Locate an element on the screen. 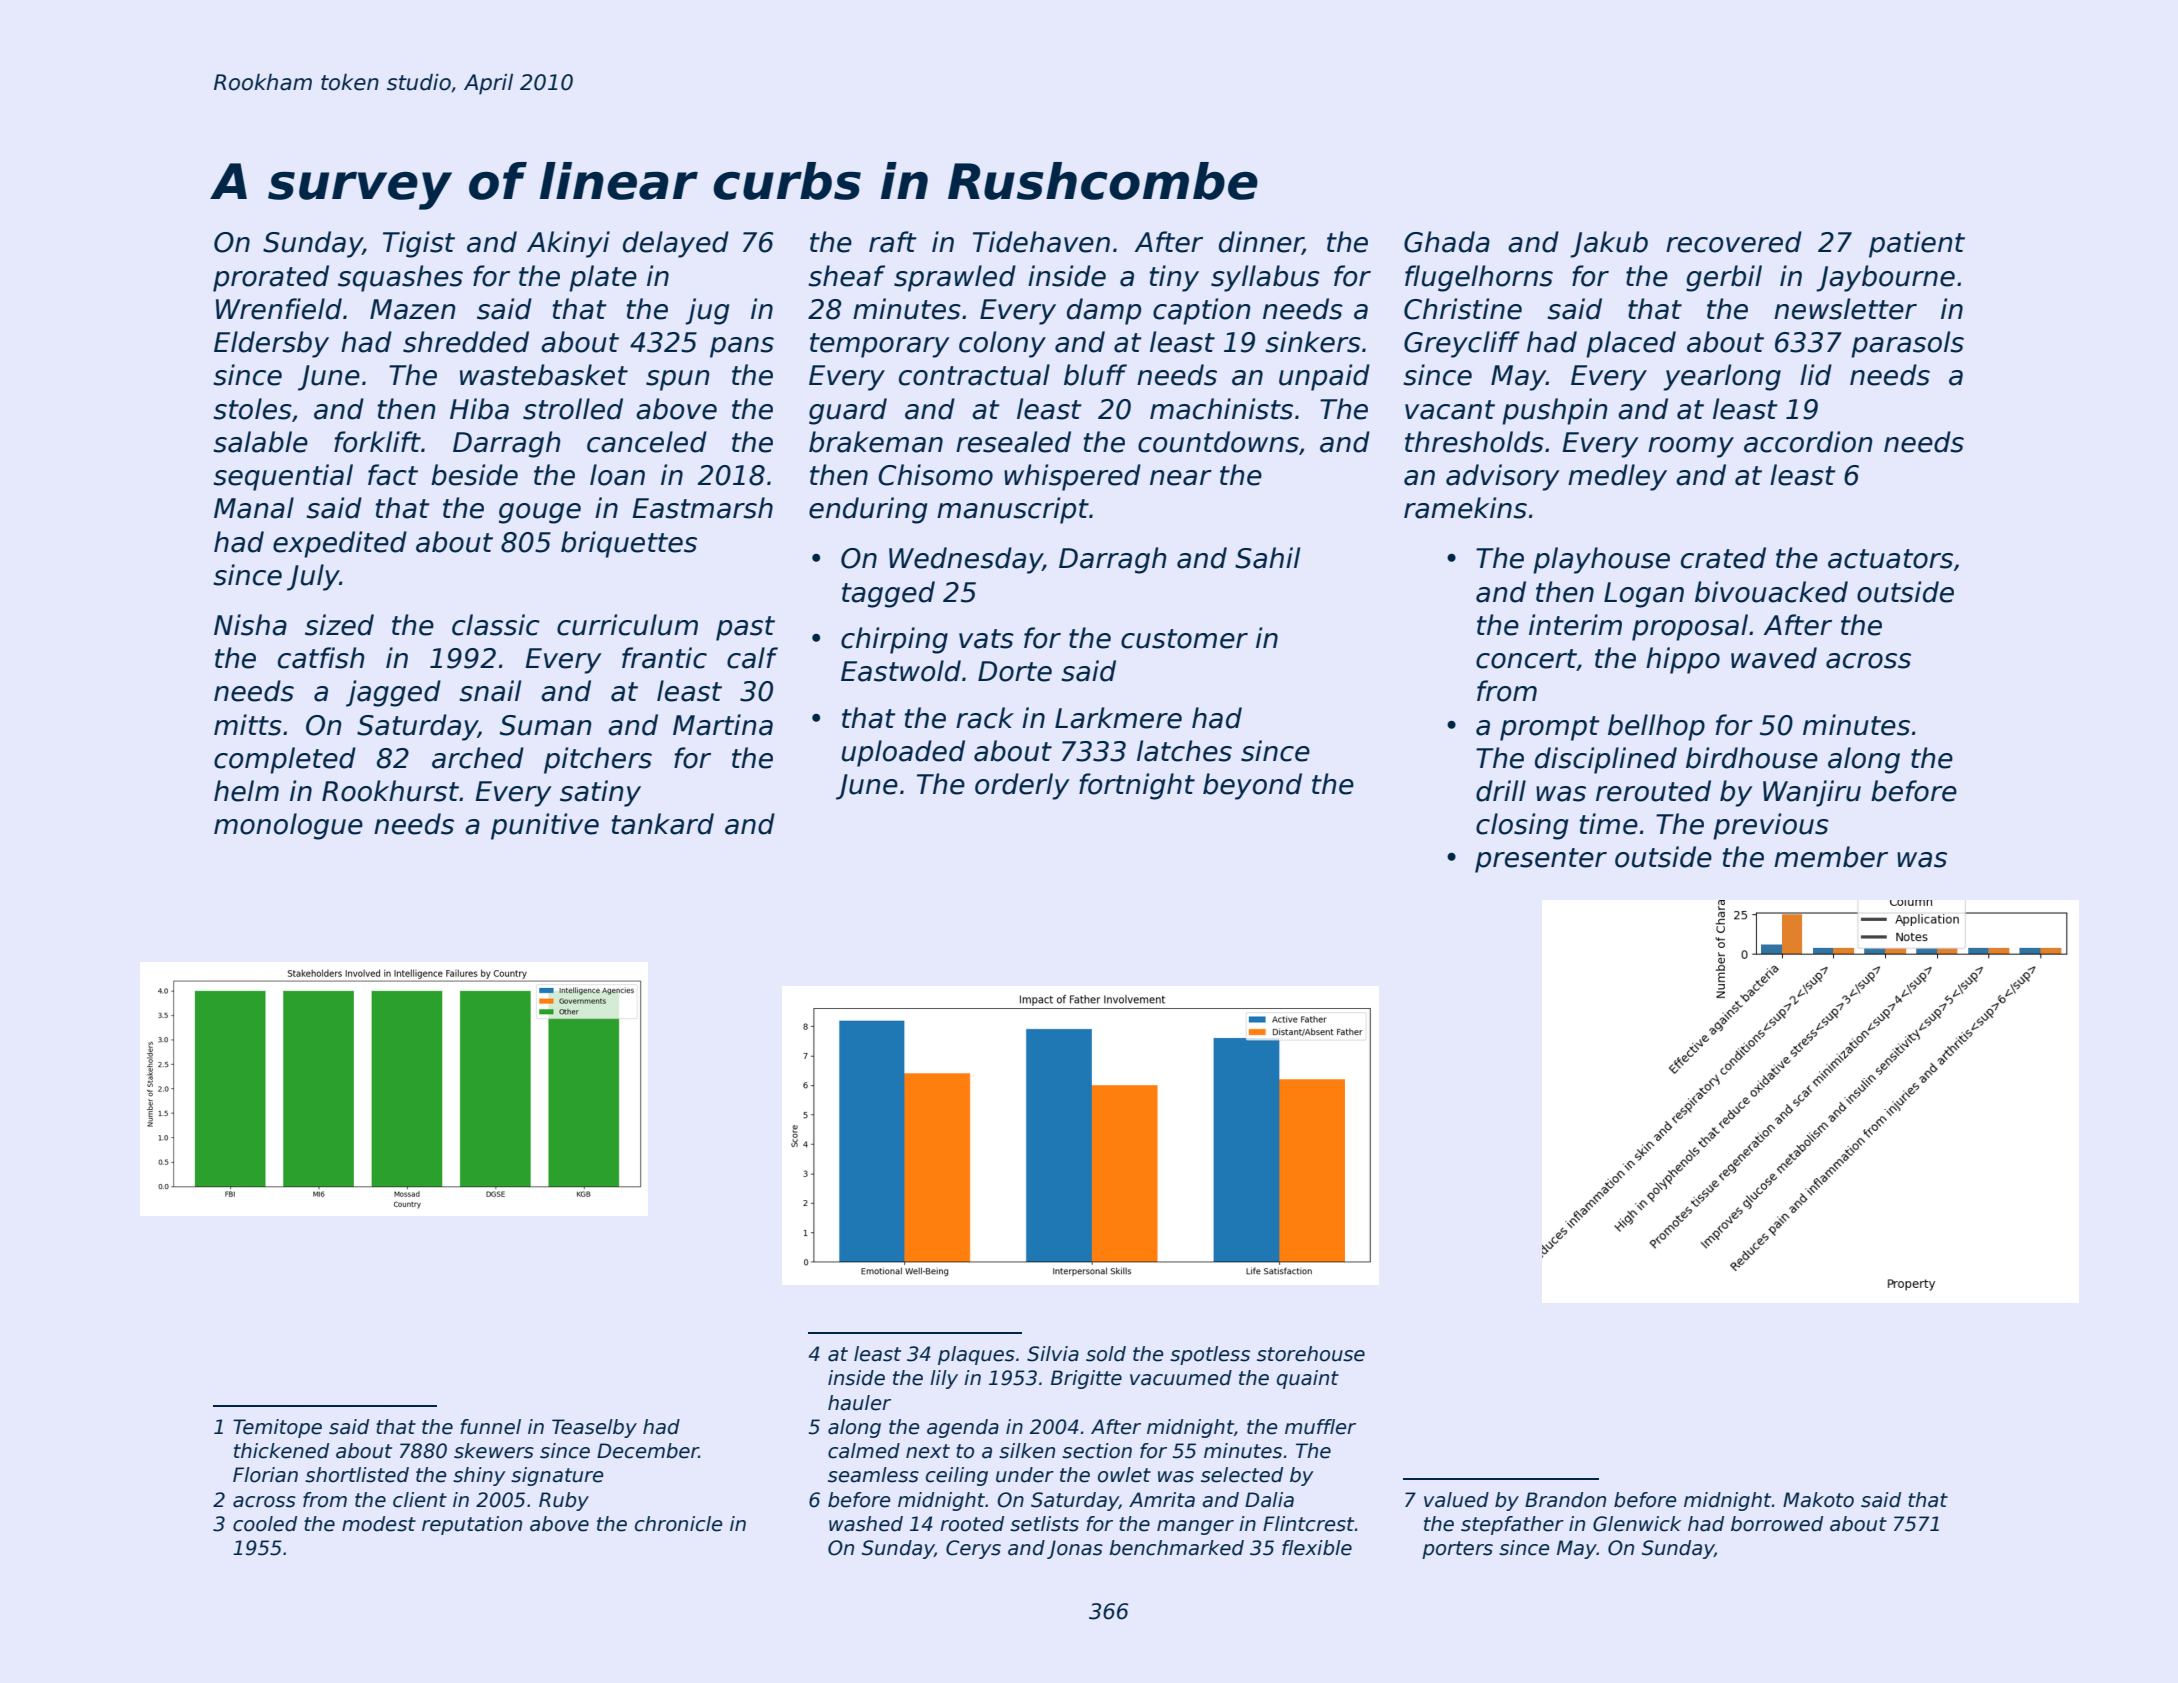  spotless is located at coordinates (1210, 1355).
